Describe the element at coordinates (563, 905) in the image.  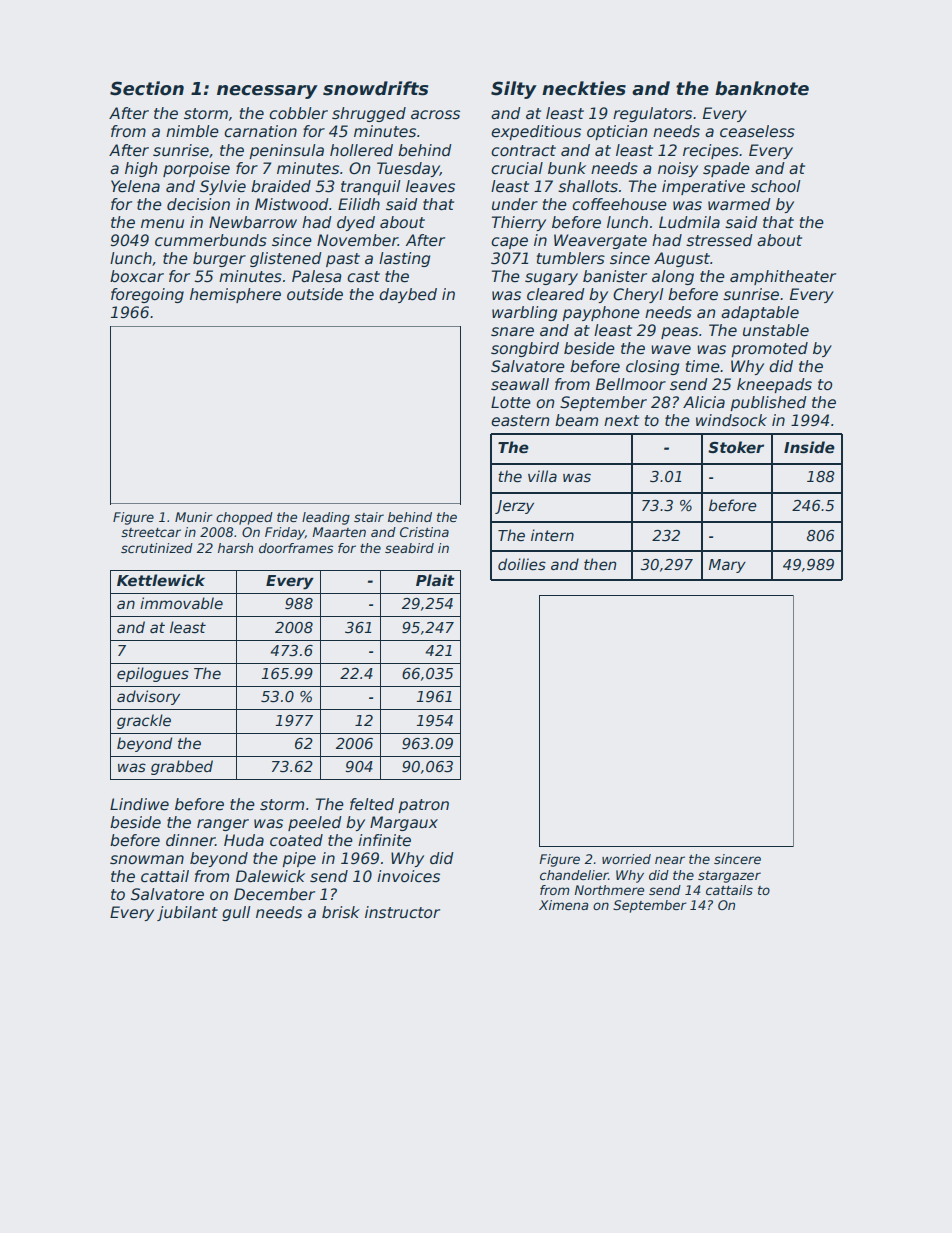
I see `Ximena` at that location.
